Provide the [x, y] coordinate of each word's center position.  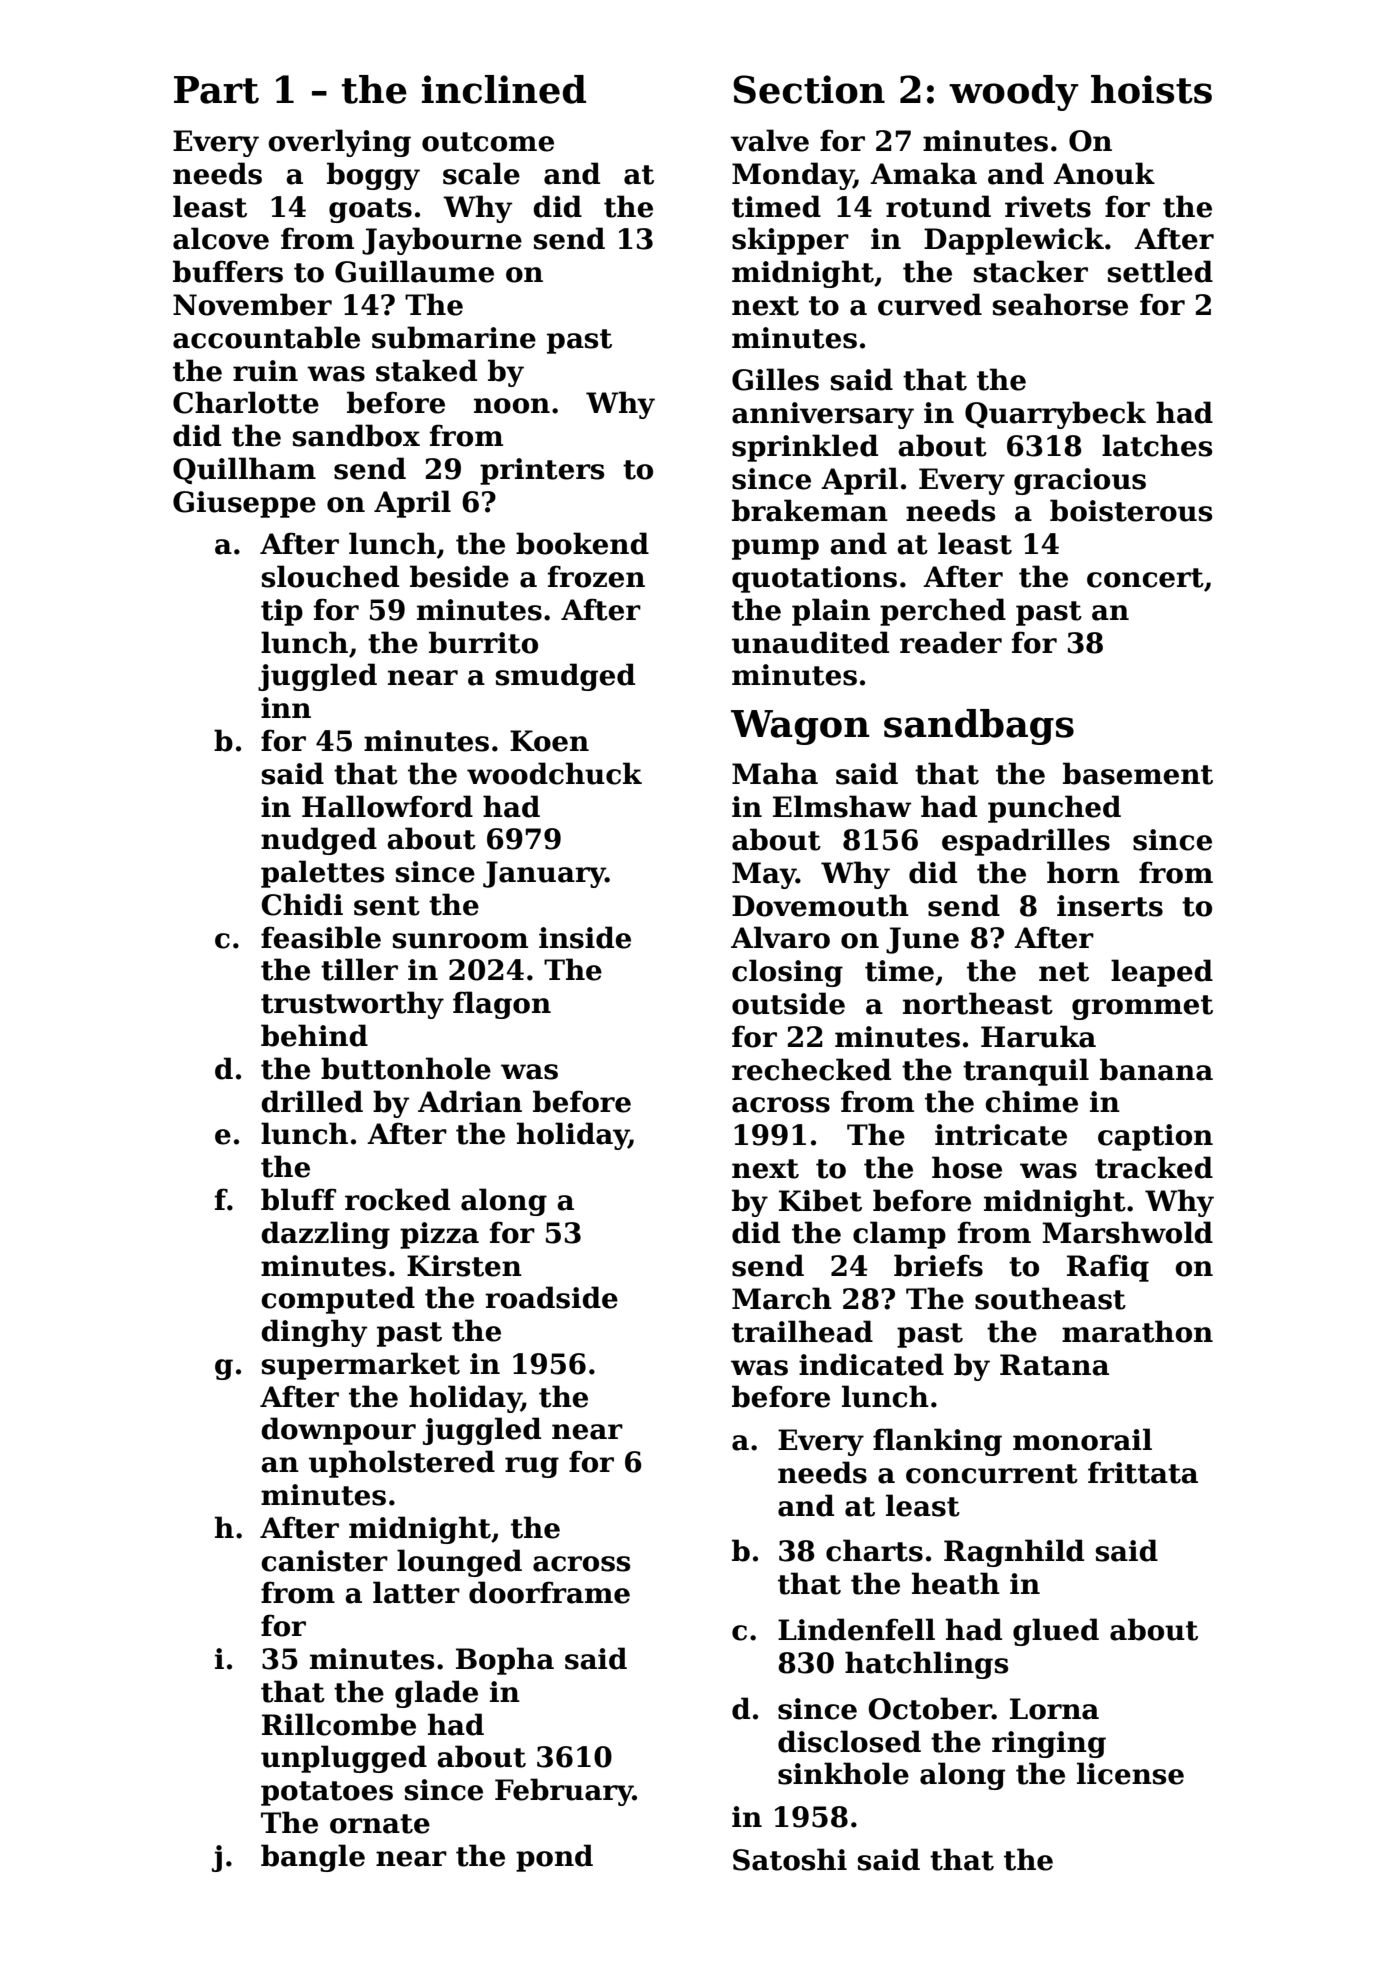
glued [1056, 1632]
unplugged [344, 1759]
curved [930, 304]
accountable [266, 337]
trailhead [802, 1331]
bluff [298, 1199]
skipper [790, 241]
